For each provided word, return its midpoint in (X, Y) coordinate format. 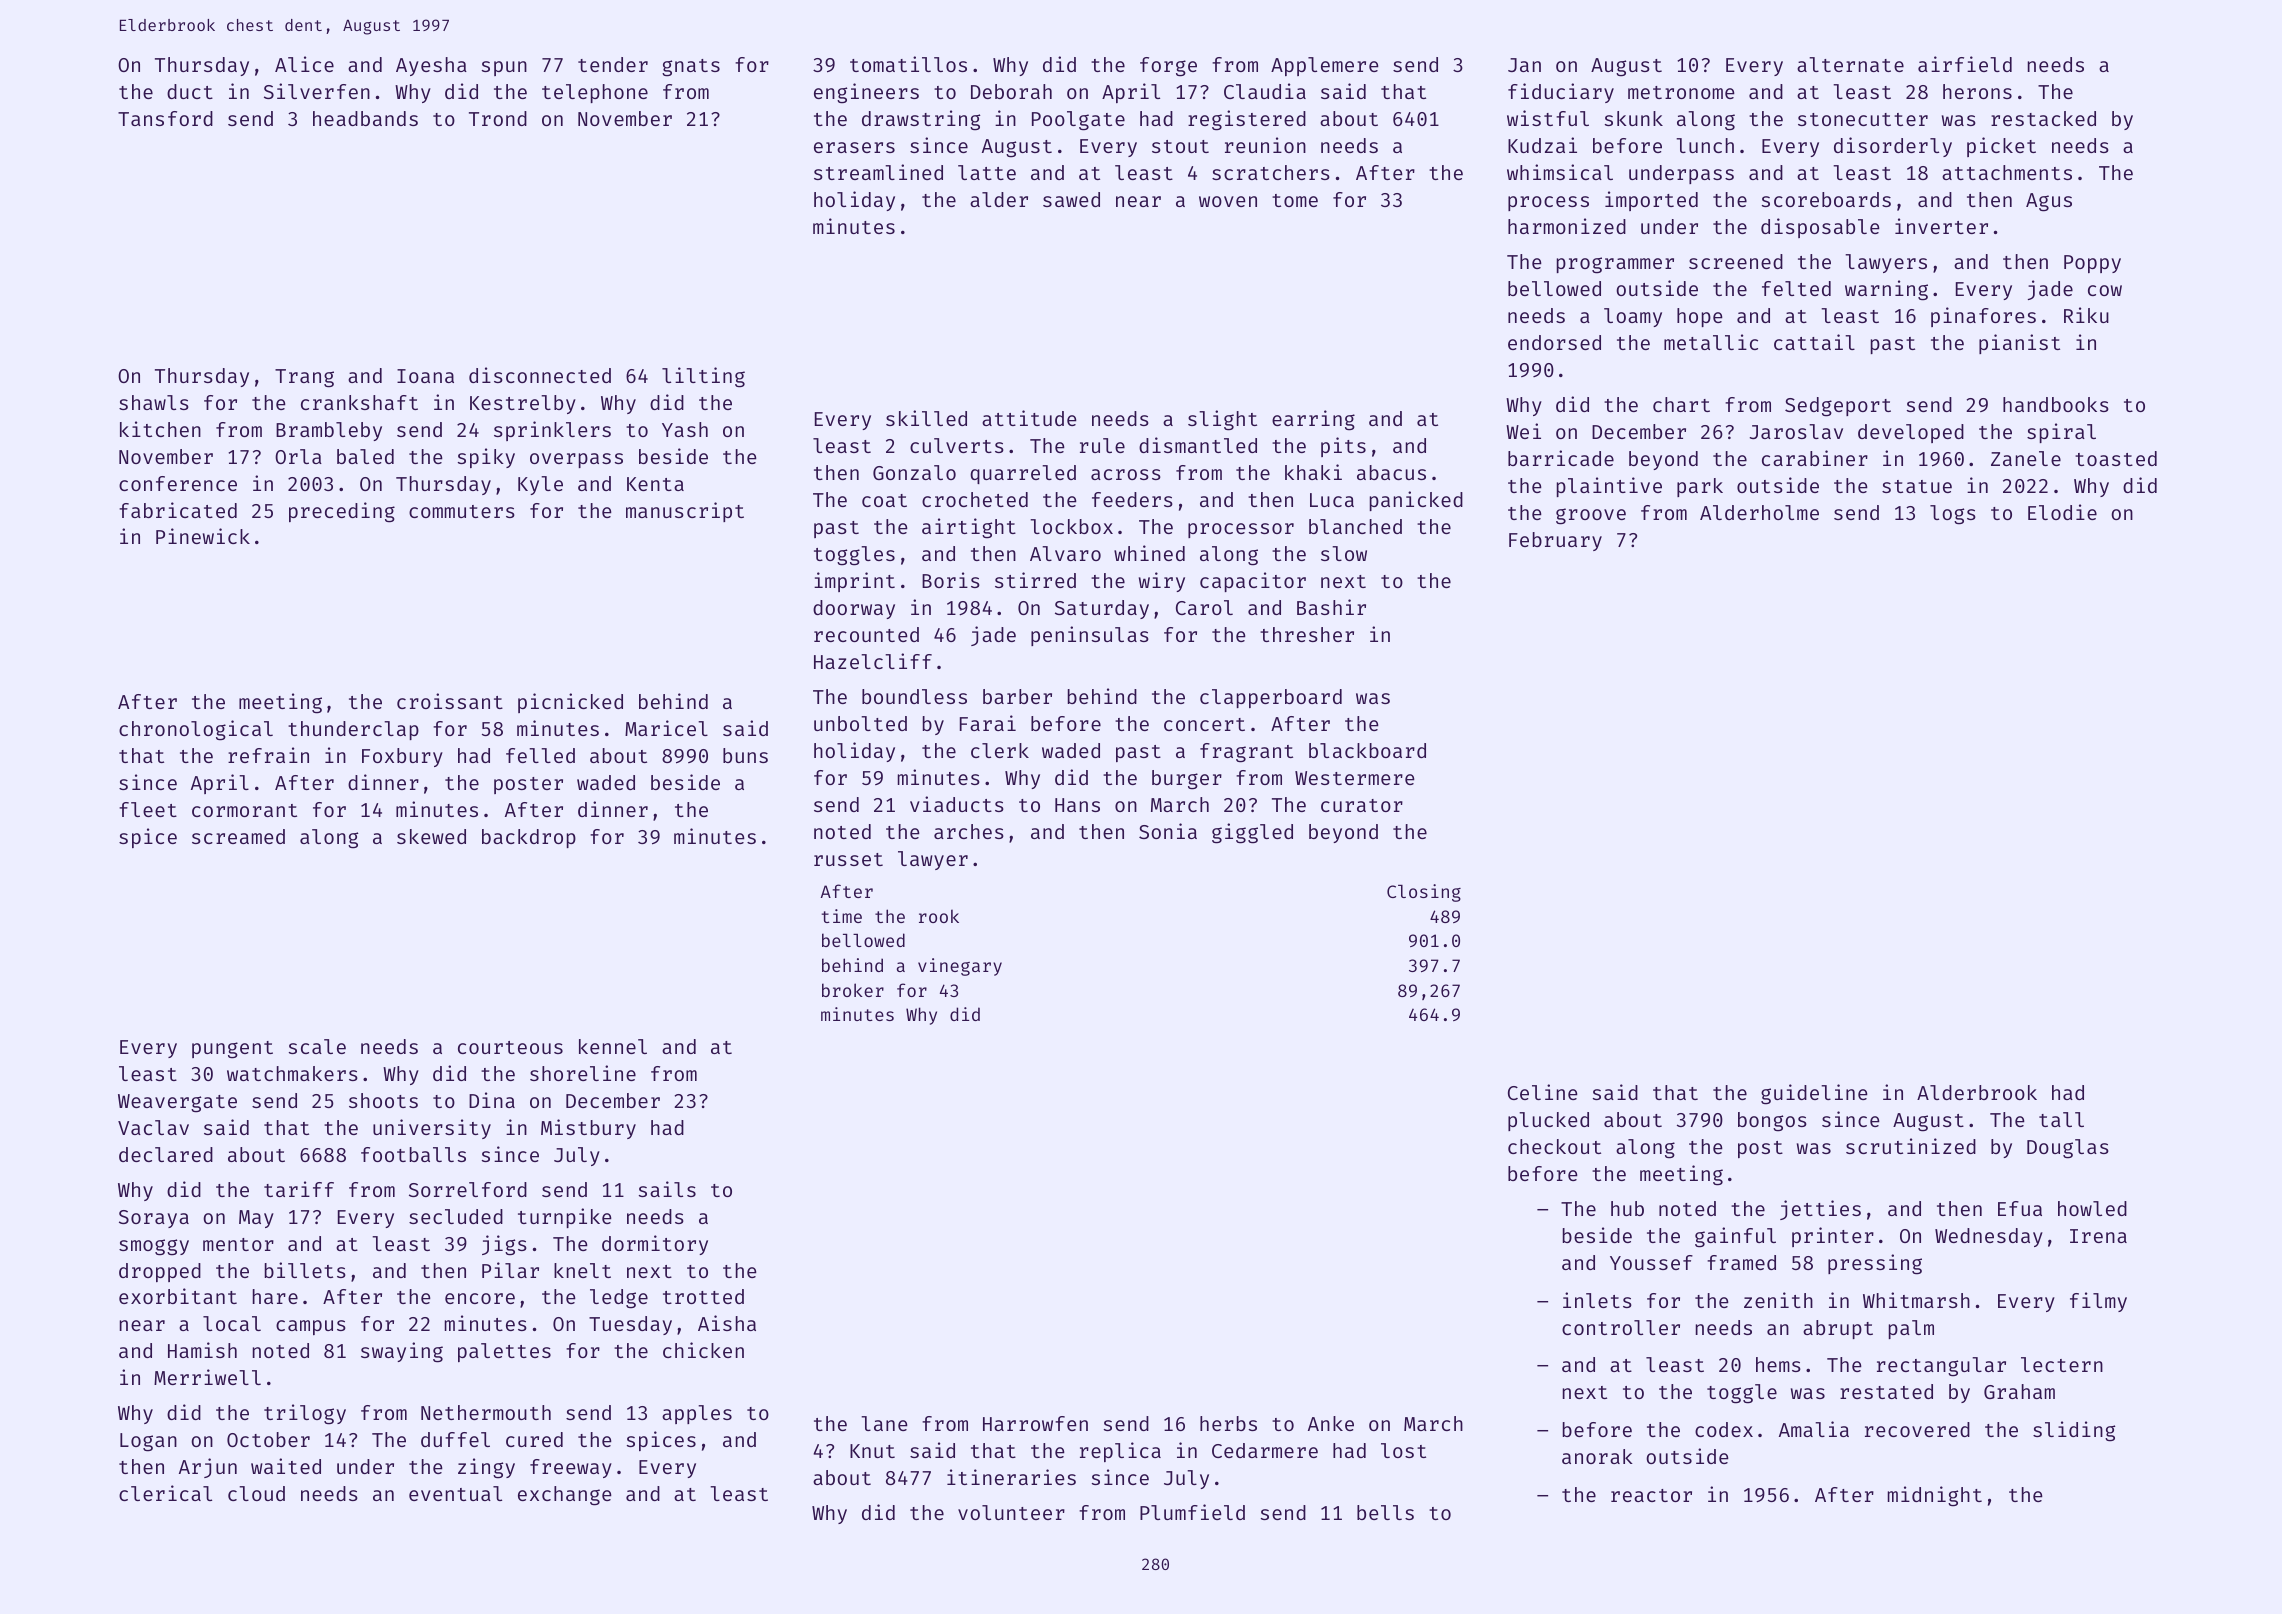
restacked (2043, 118)
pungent (232, 1050)
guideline (1814, 1094)
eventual (455, 1493)
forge (1168, 67)
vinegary (960, 967)
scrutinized (1911, 1146)
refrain (268, 755)
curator (1362, 805)
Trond (498, 118)
